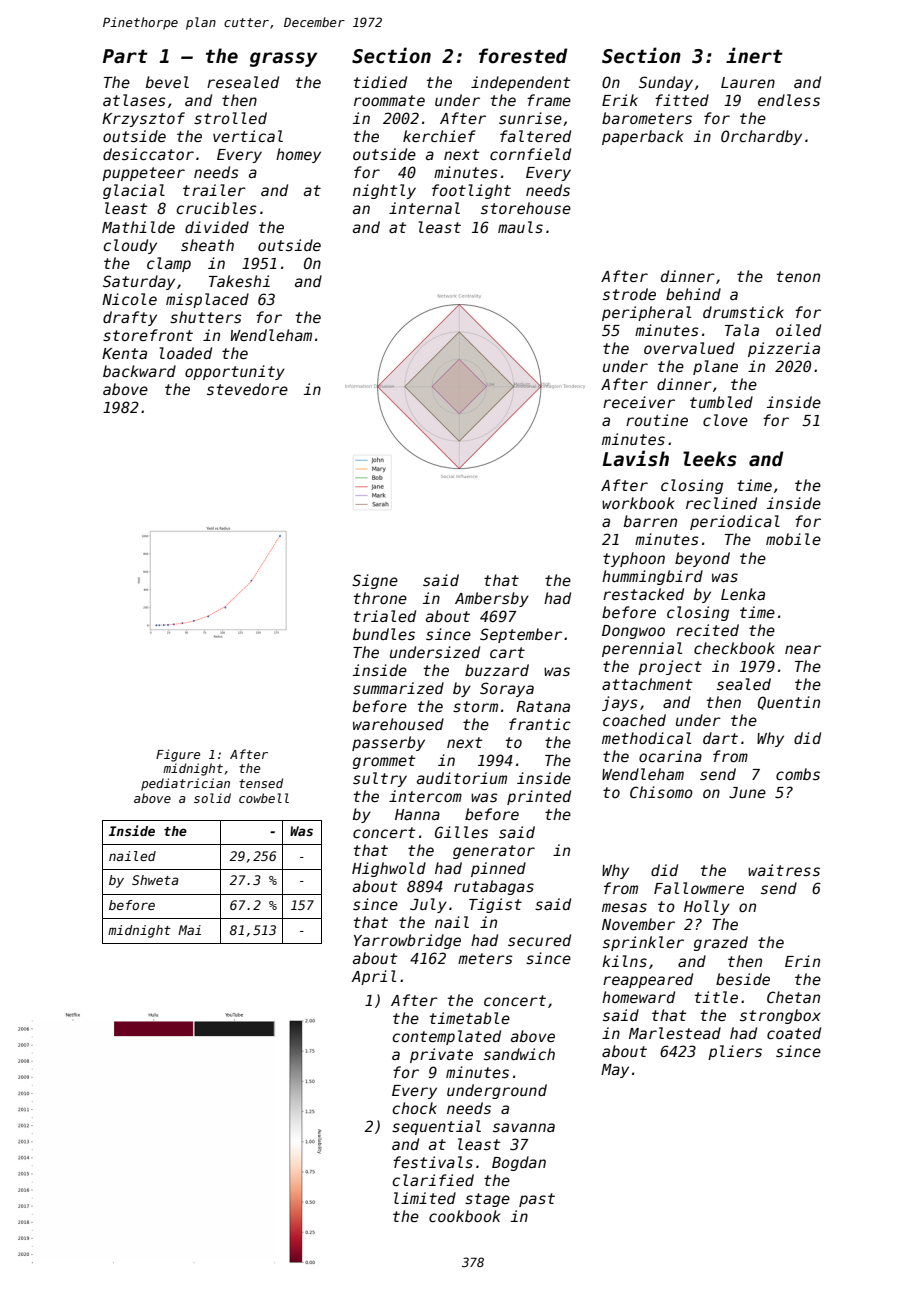 The width and height of the document is (924, 1308). I want to click on coated, so click(794, 1033).
